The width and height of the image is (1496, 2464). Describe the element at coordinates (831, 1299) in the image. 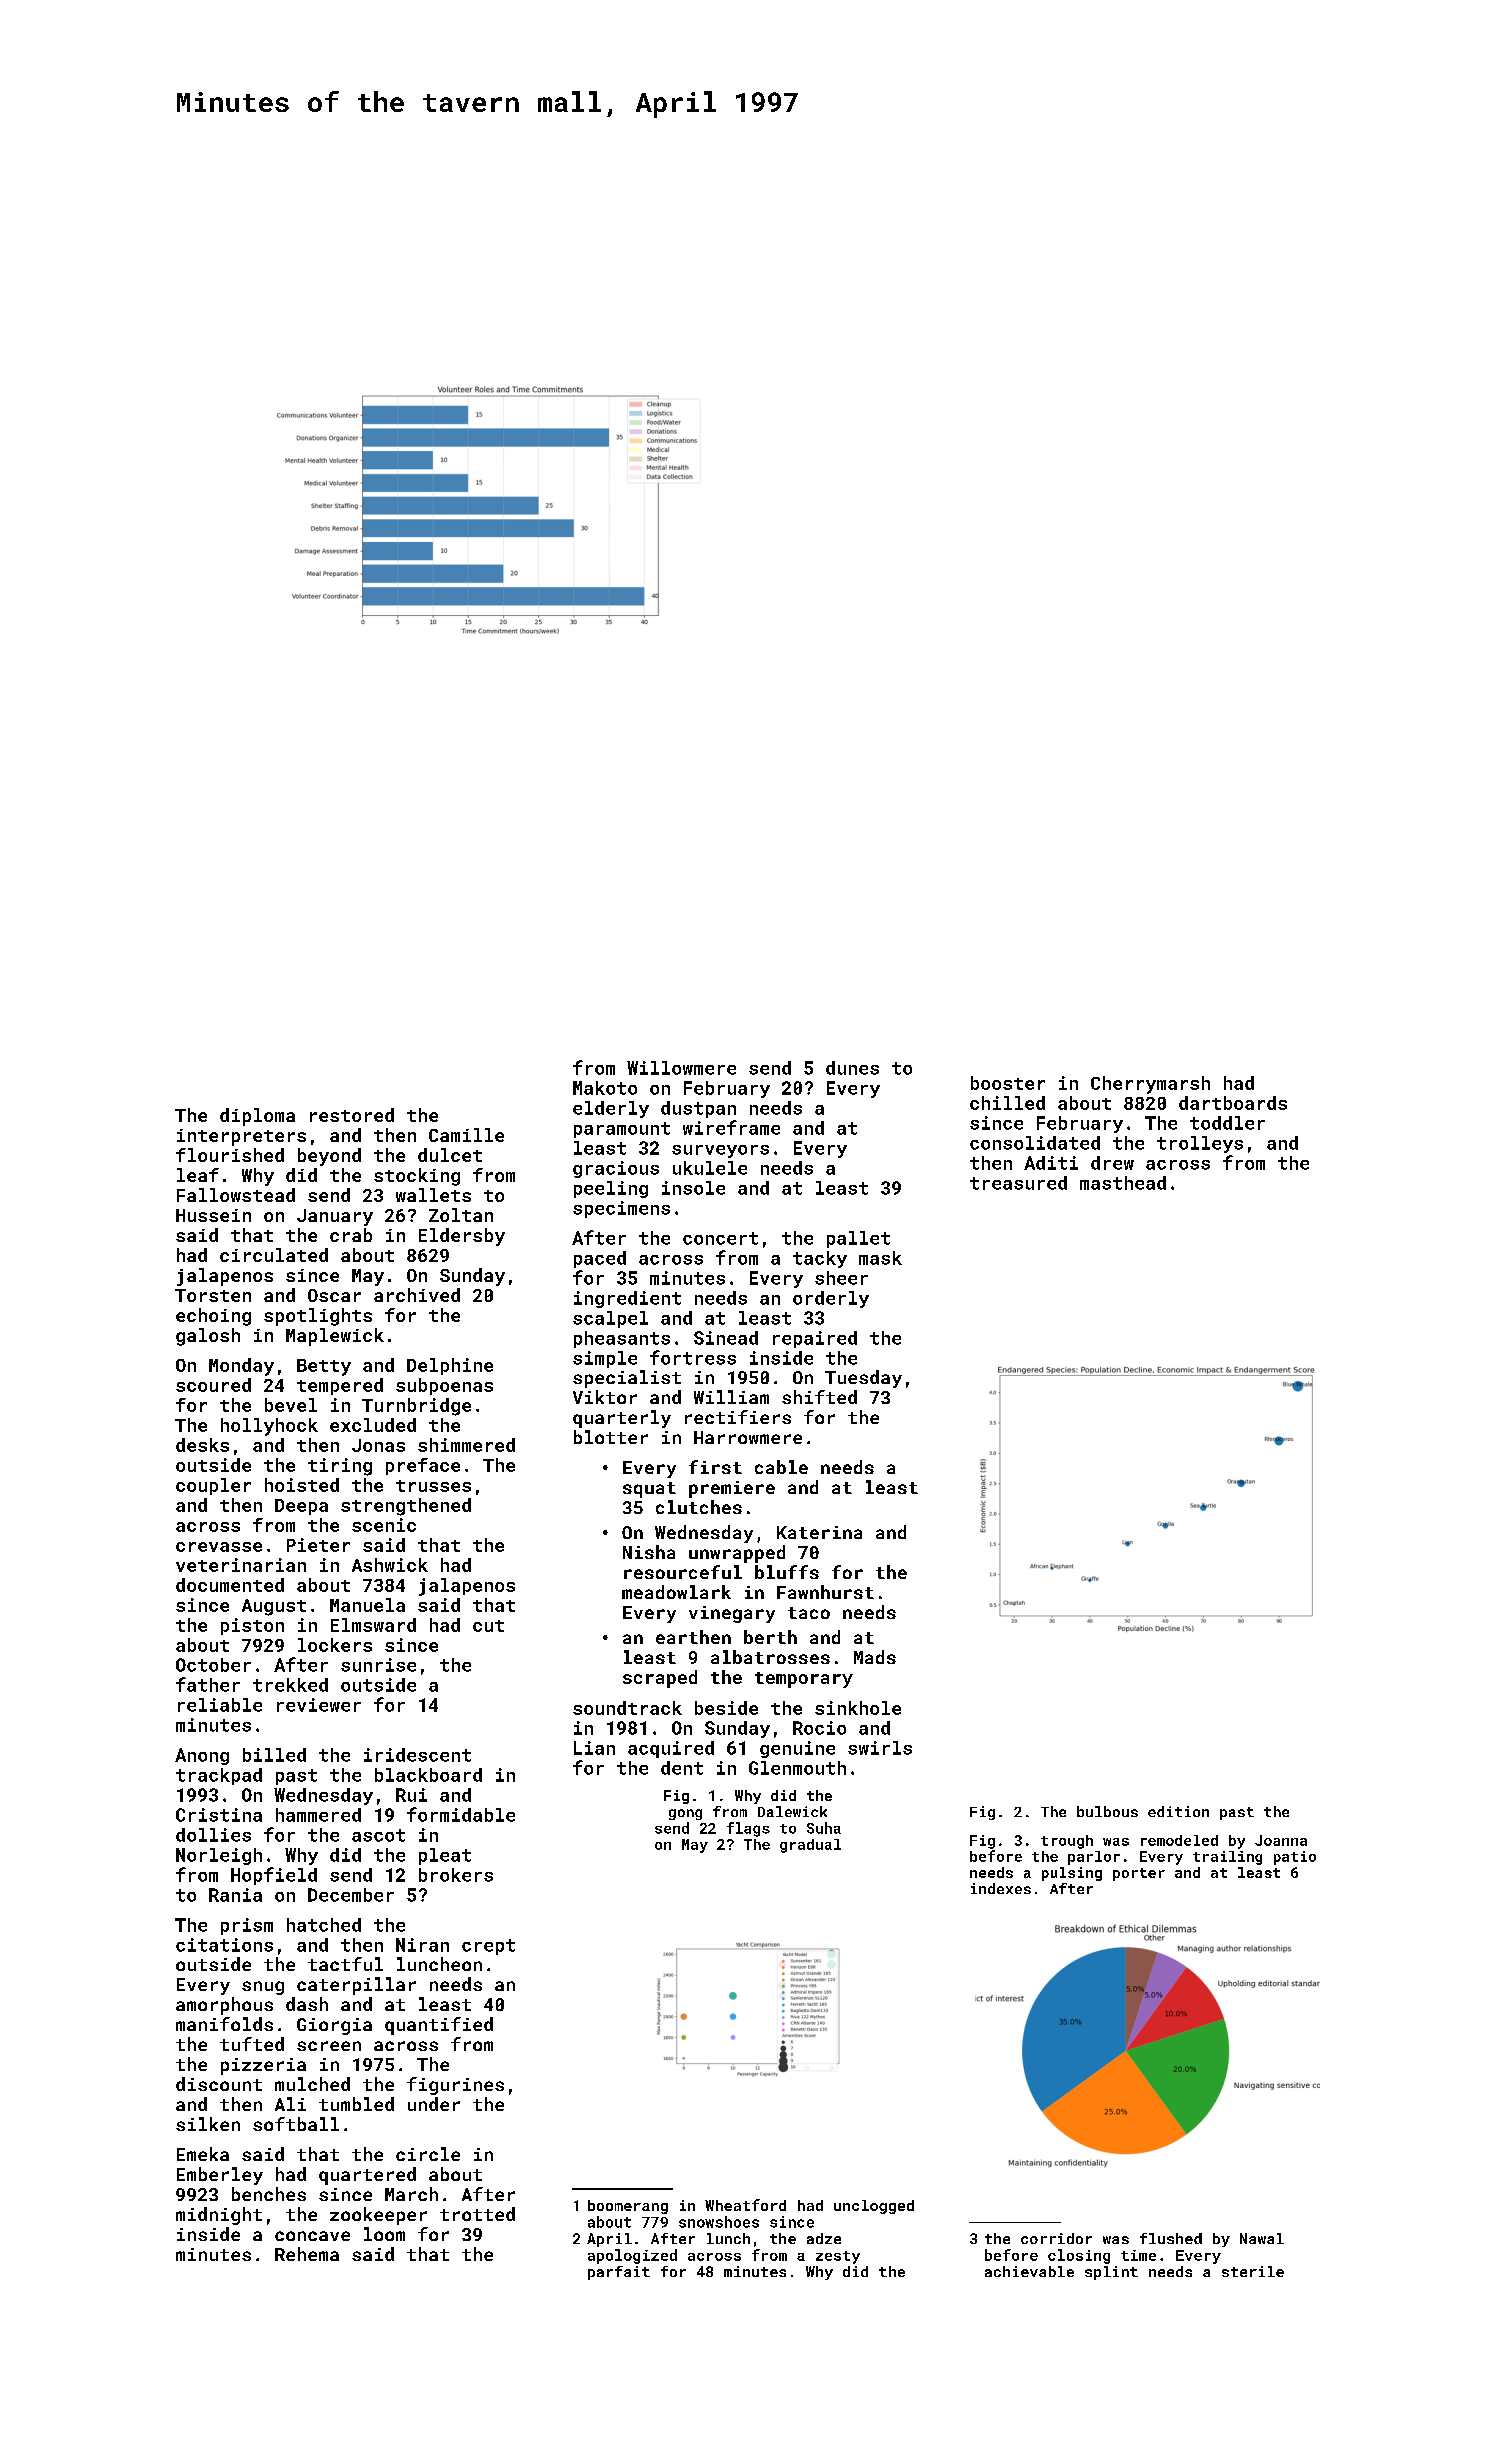

I see `orderly` at that location.
